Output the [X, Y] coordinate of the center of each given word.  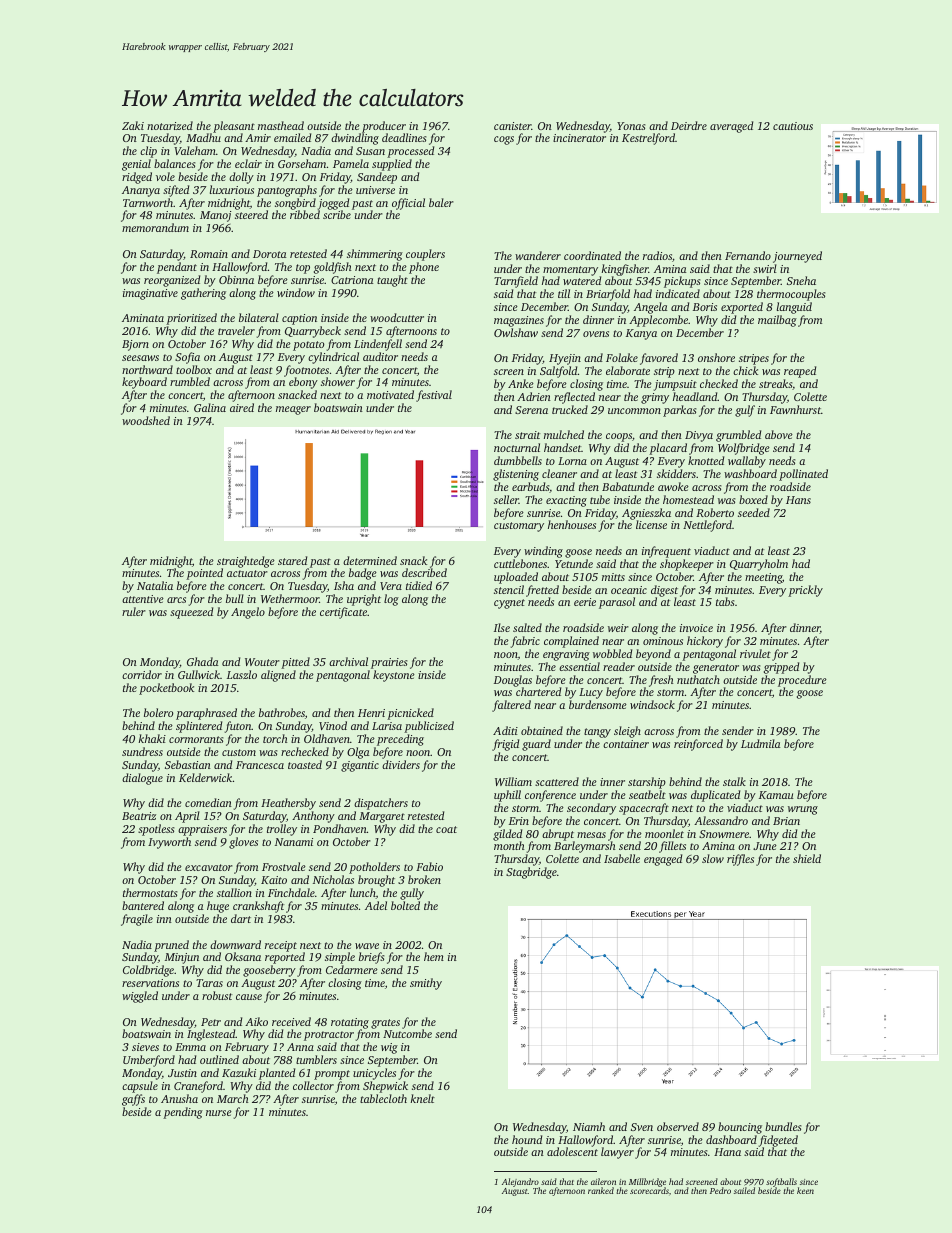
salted [527, 627]
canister [512, 126]
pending [183, 1113]
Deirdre [689, 125]
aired [242, 407]
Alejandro [521, 1183]
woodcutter [397, 317]
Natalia [155, 585]
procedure [802, 681]
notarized [170, 125]
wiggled [140, 997]
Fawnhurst [795, 409]
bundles [783, 1126]
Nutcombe [407, 1034]
